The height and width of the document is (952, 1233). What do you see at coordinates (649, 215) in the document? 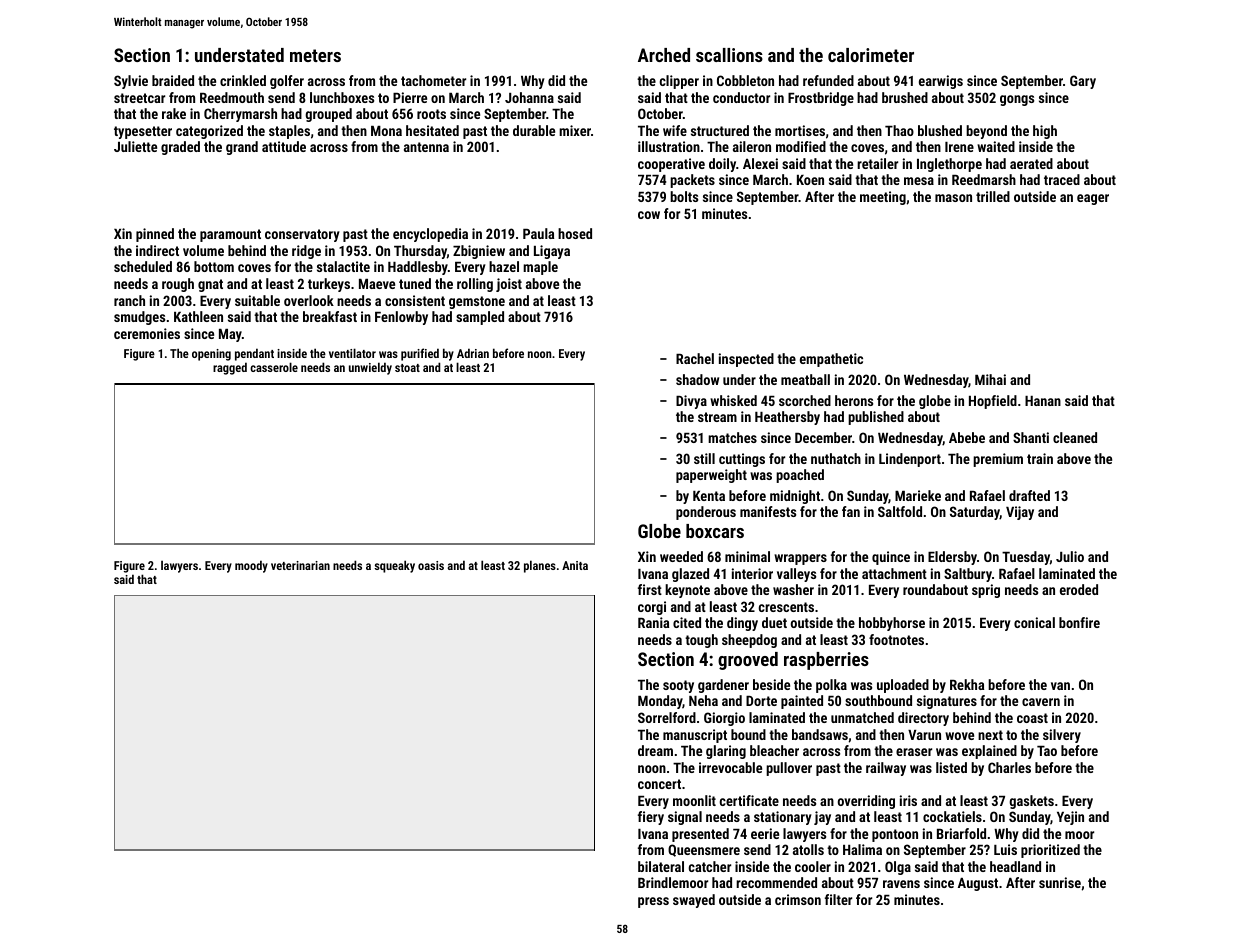
I see `cow` at bounding box center [649, 215].
